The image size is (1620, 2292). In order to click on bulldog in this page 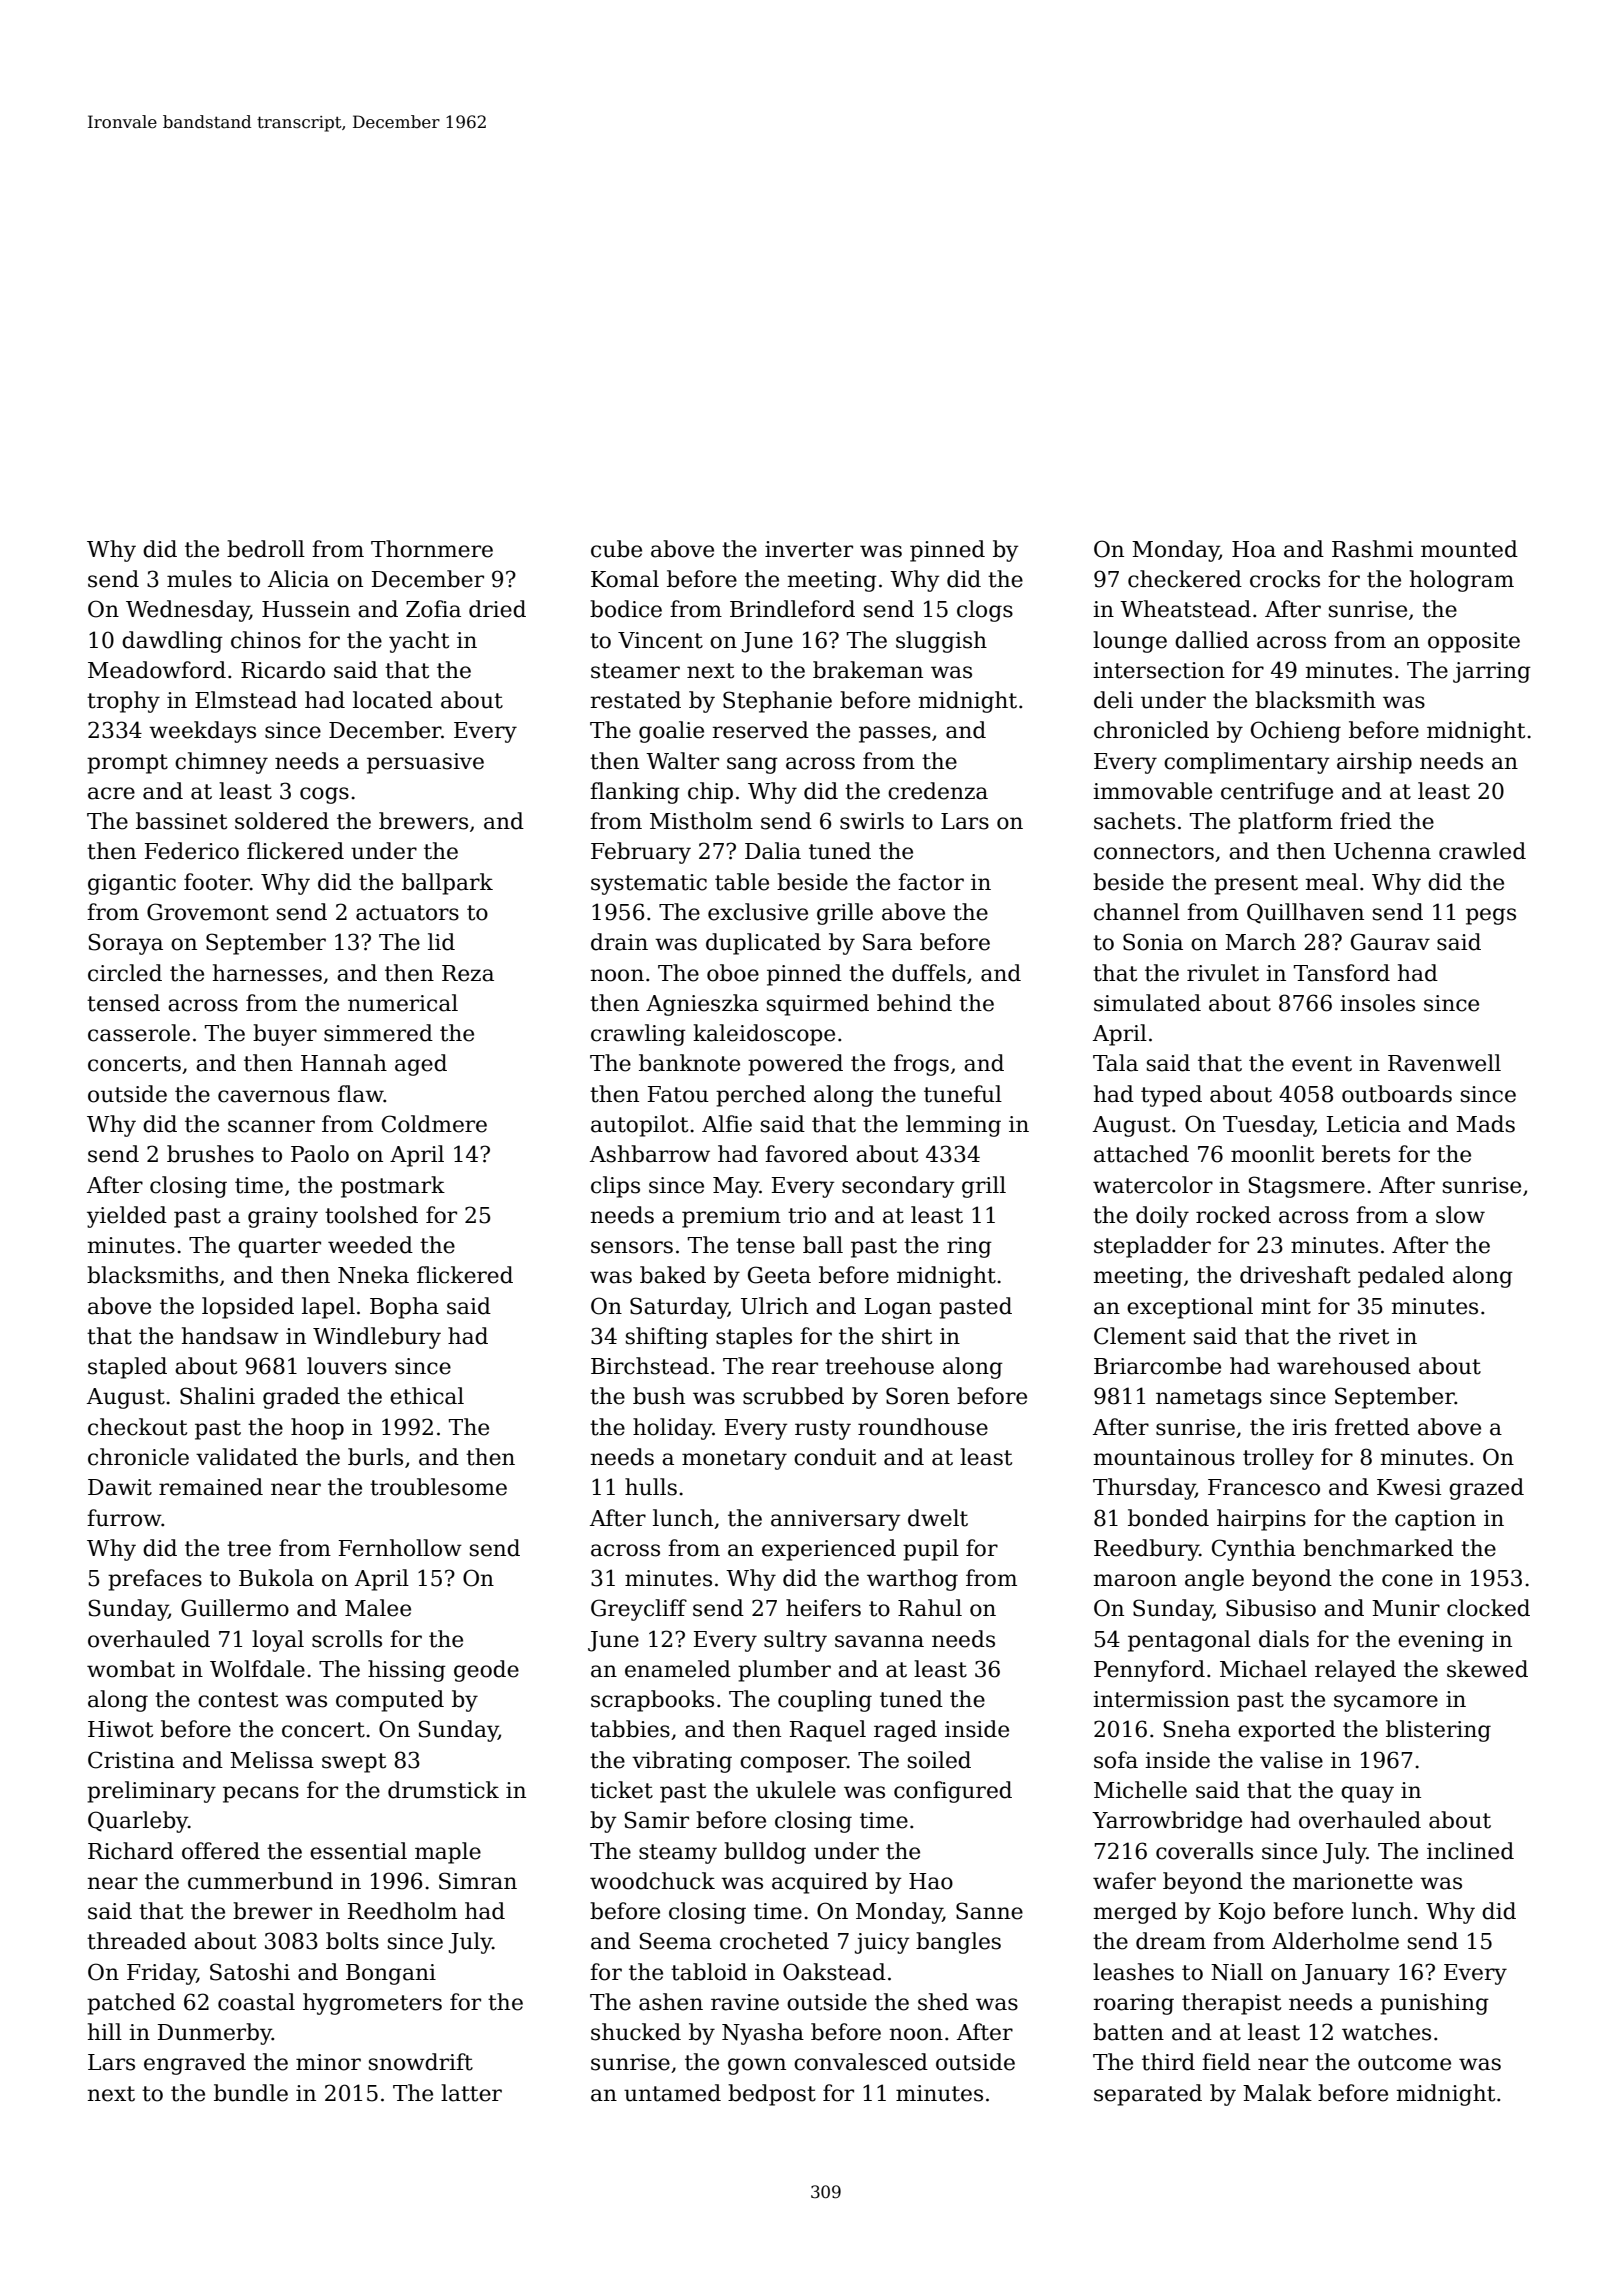, I will do `click(765, 1853)`.
